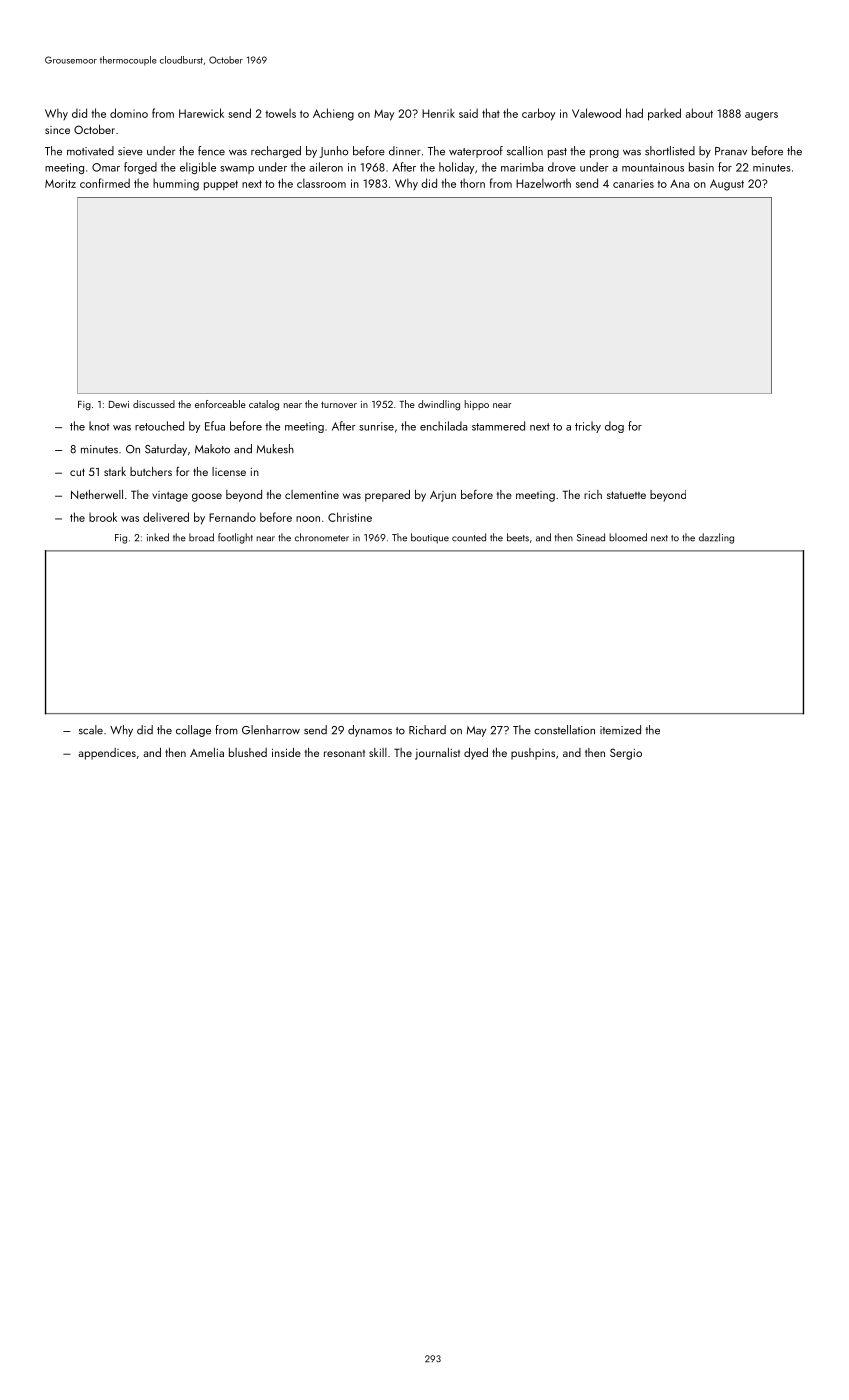  What do you see at coordinates (107, 754) in the screenshot?
I see `appendices` at bounding box center [107, 754].
